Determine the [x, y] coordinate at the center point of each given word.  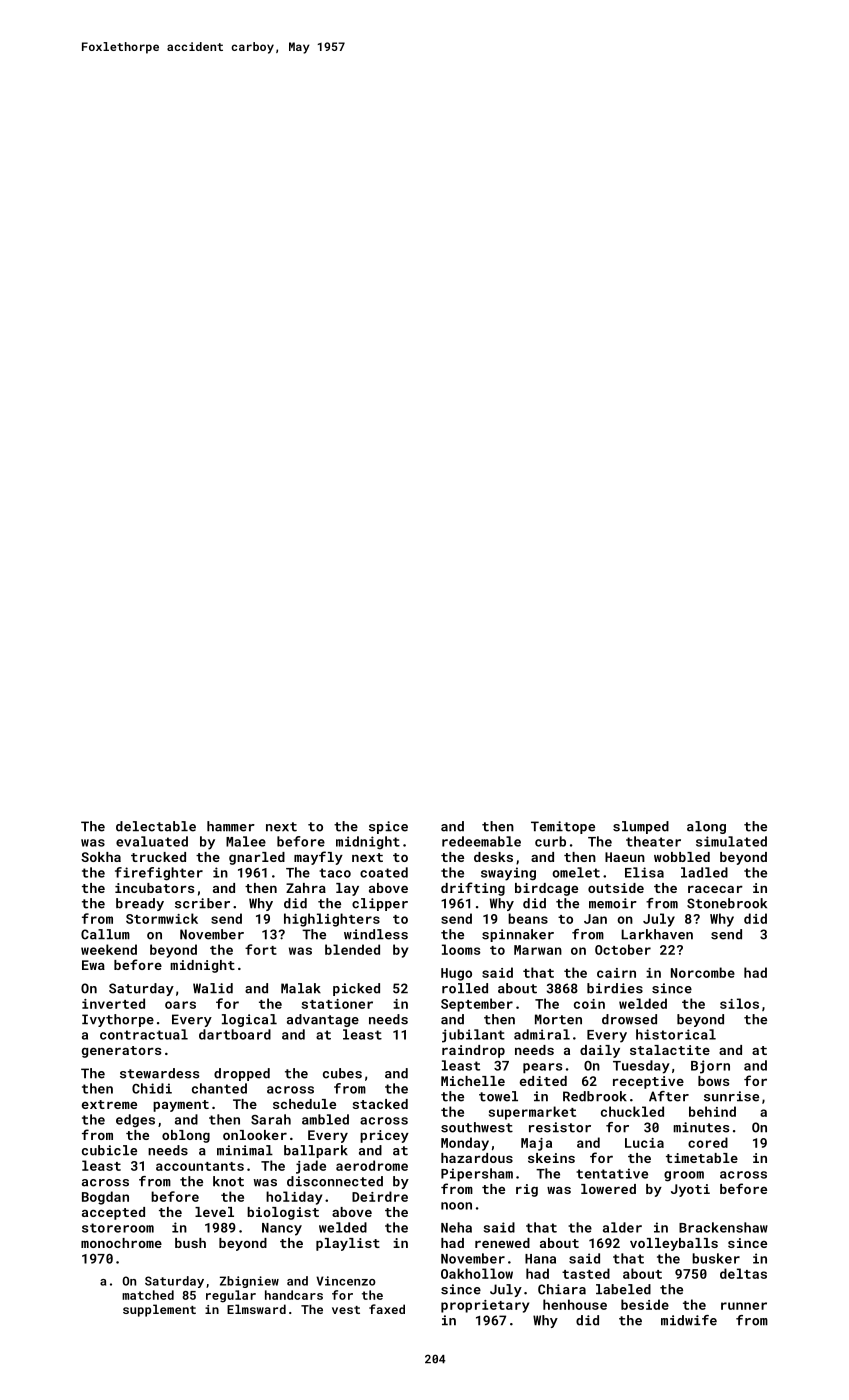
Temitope [563, 827]
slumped [641, 827]
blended [352, 949]
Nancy [282, 1229]
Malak [301, 988]
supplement [159, 1310]
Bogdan [105, 1198]
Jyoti [690, 1190]
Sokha [101, 857]
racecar [715, 889]
